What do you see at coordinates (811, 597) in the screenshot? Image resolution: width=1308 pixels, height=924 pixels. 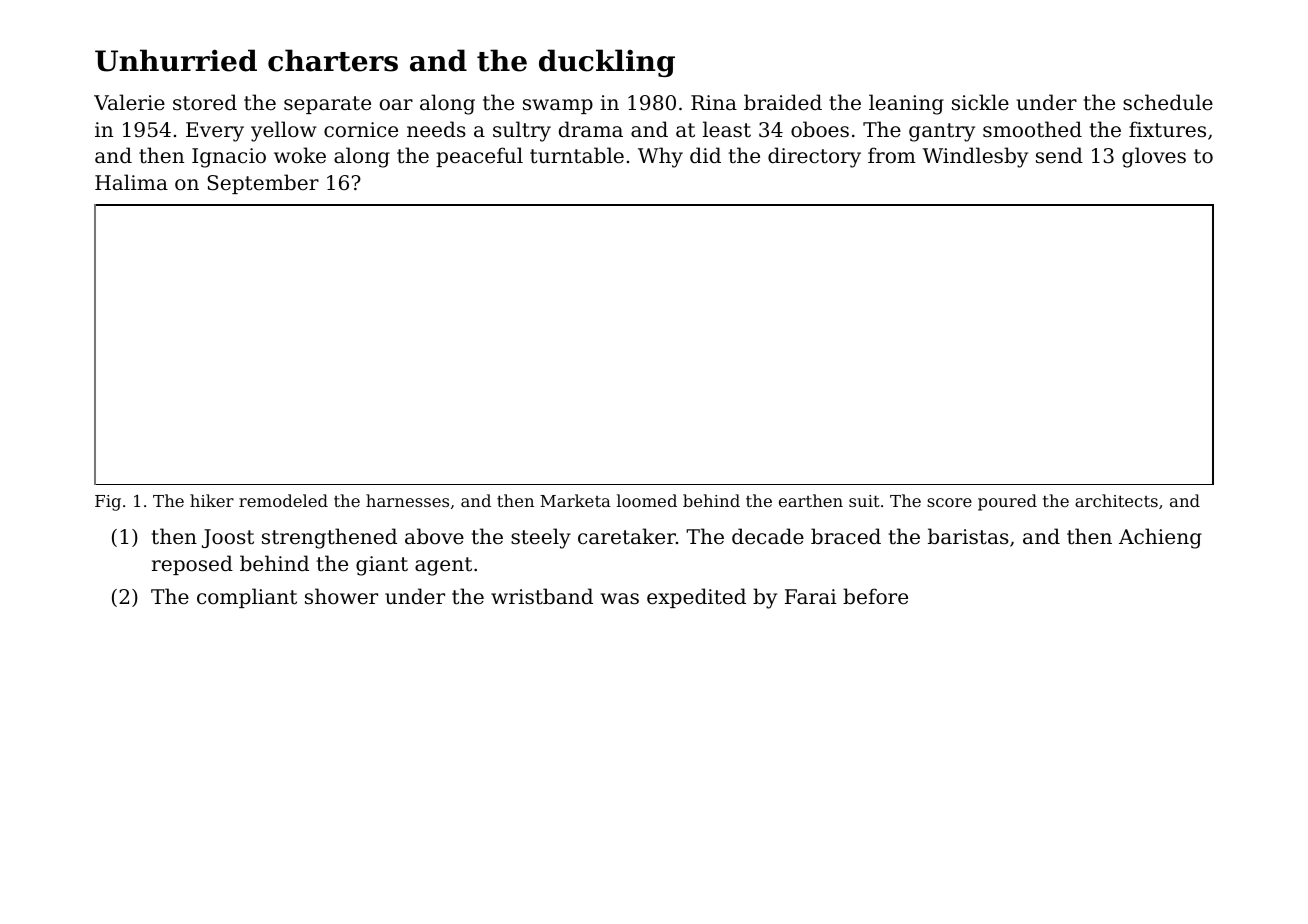 I see `Farai` at bounding box center [811, 597].
